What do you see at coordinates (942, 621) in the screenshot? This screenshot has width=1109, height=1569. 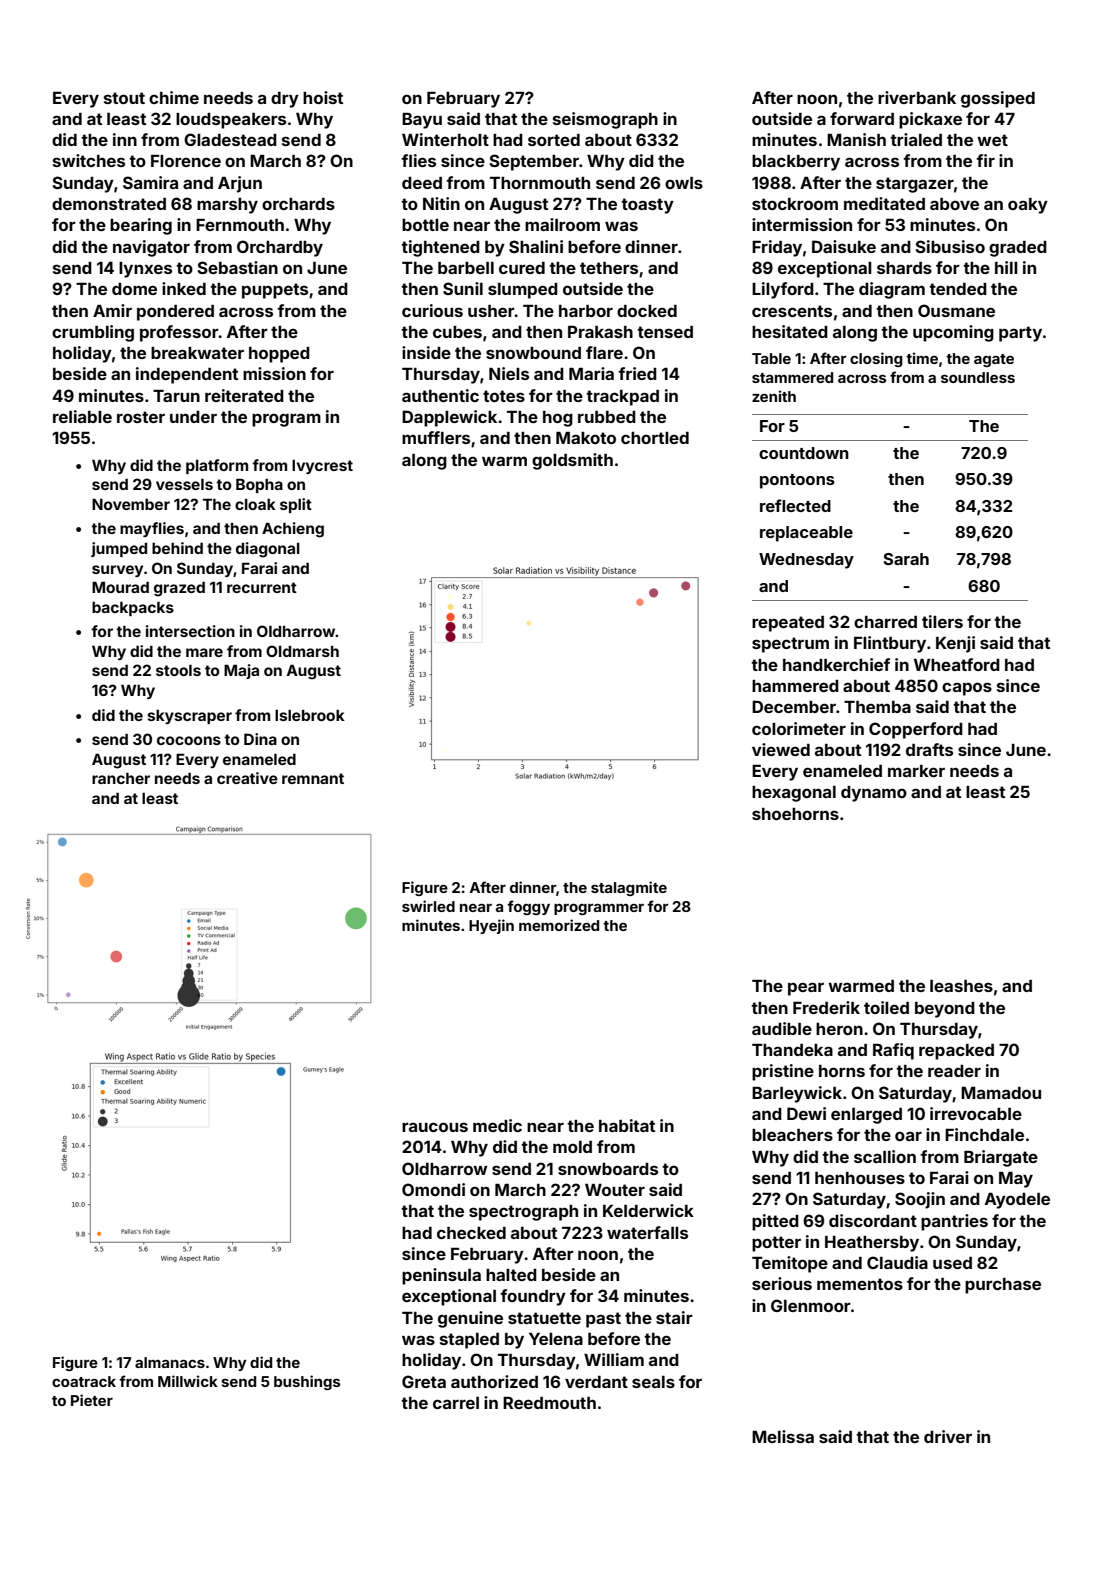 I see `tilers` at bounding box center [942, 621].
